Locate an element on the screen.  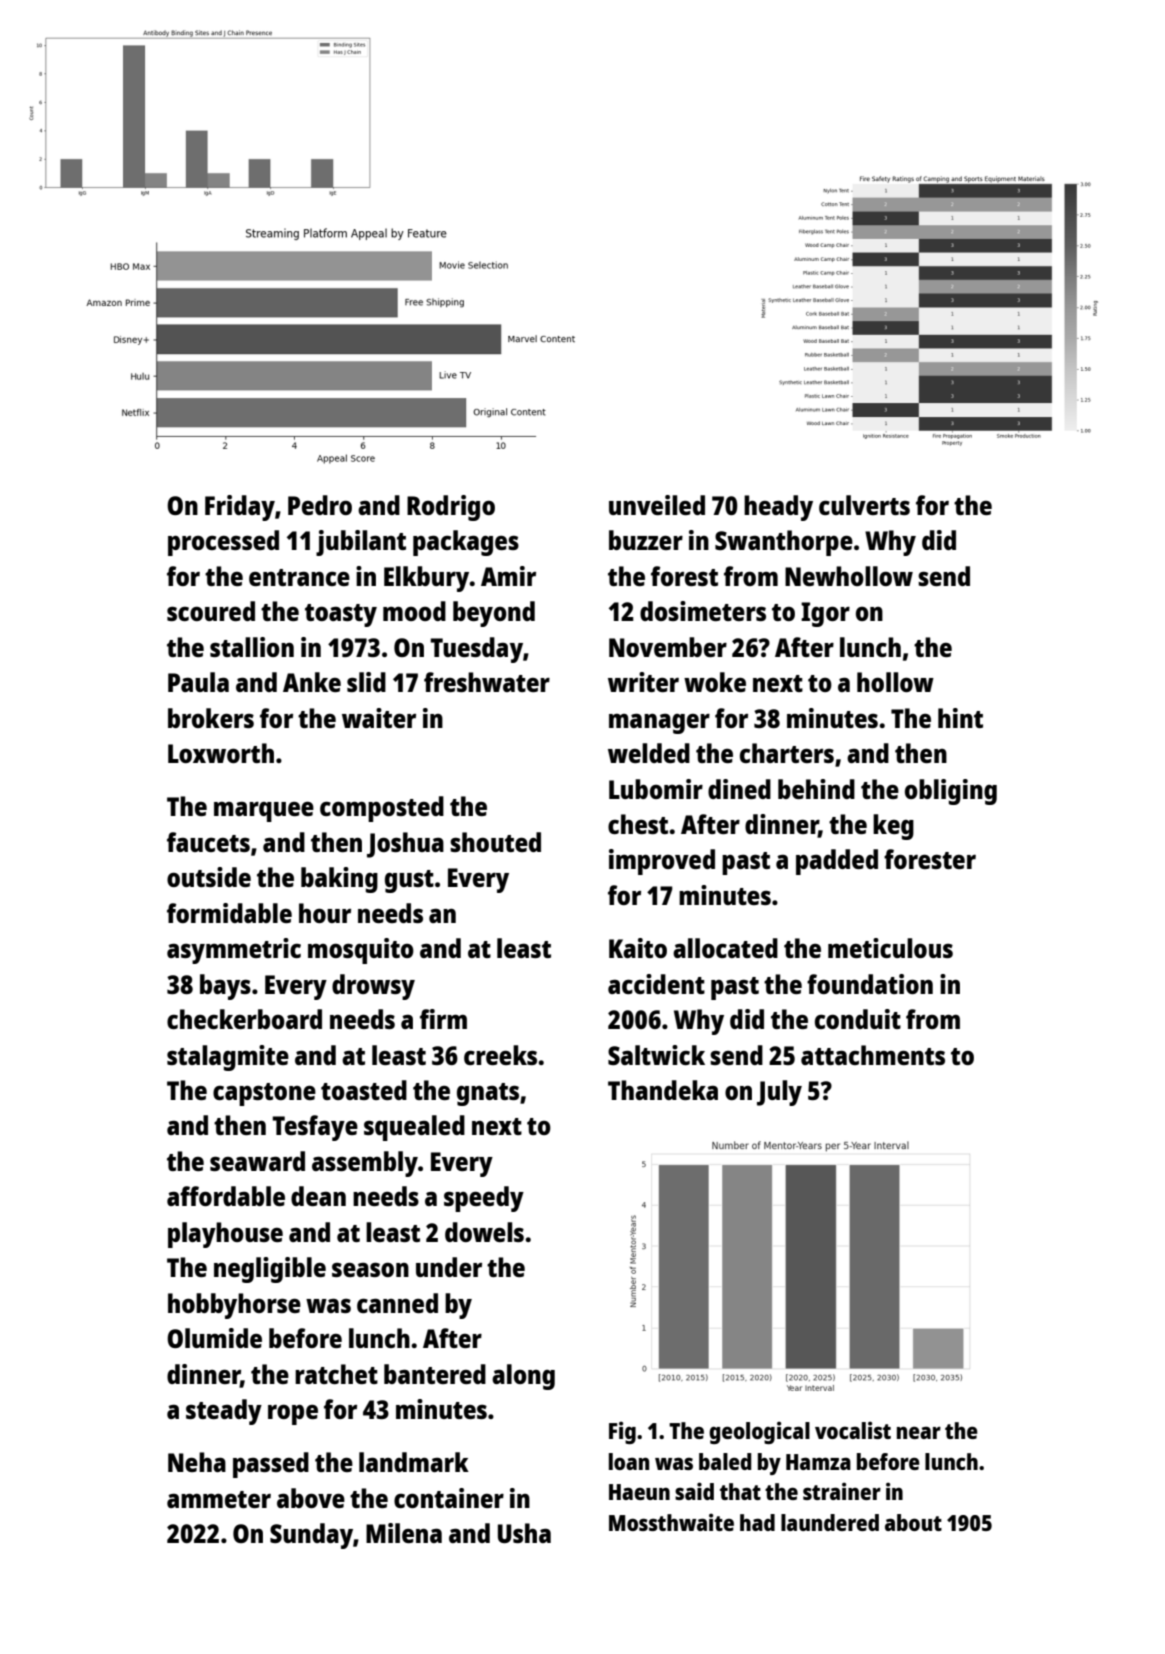
playhouse is located at coordinates (225, 1235).
